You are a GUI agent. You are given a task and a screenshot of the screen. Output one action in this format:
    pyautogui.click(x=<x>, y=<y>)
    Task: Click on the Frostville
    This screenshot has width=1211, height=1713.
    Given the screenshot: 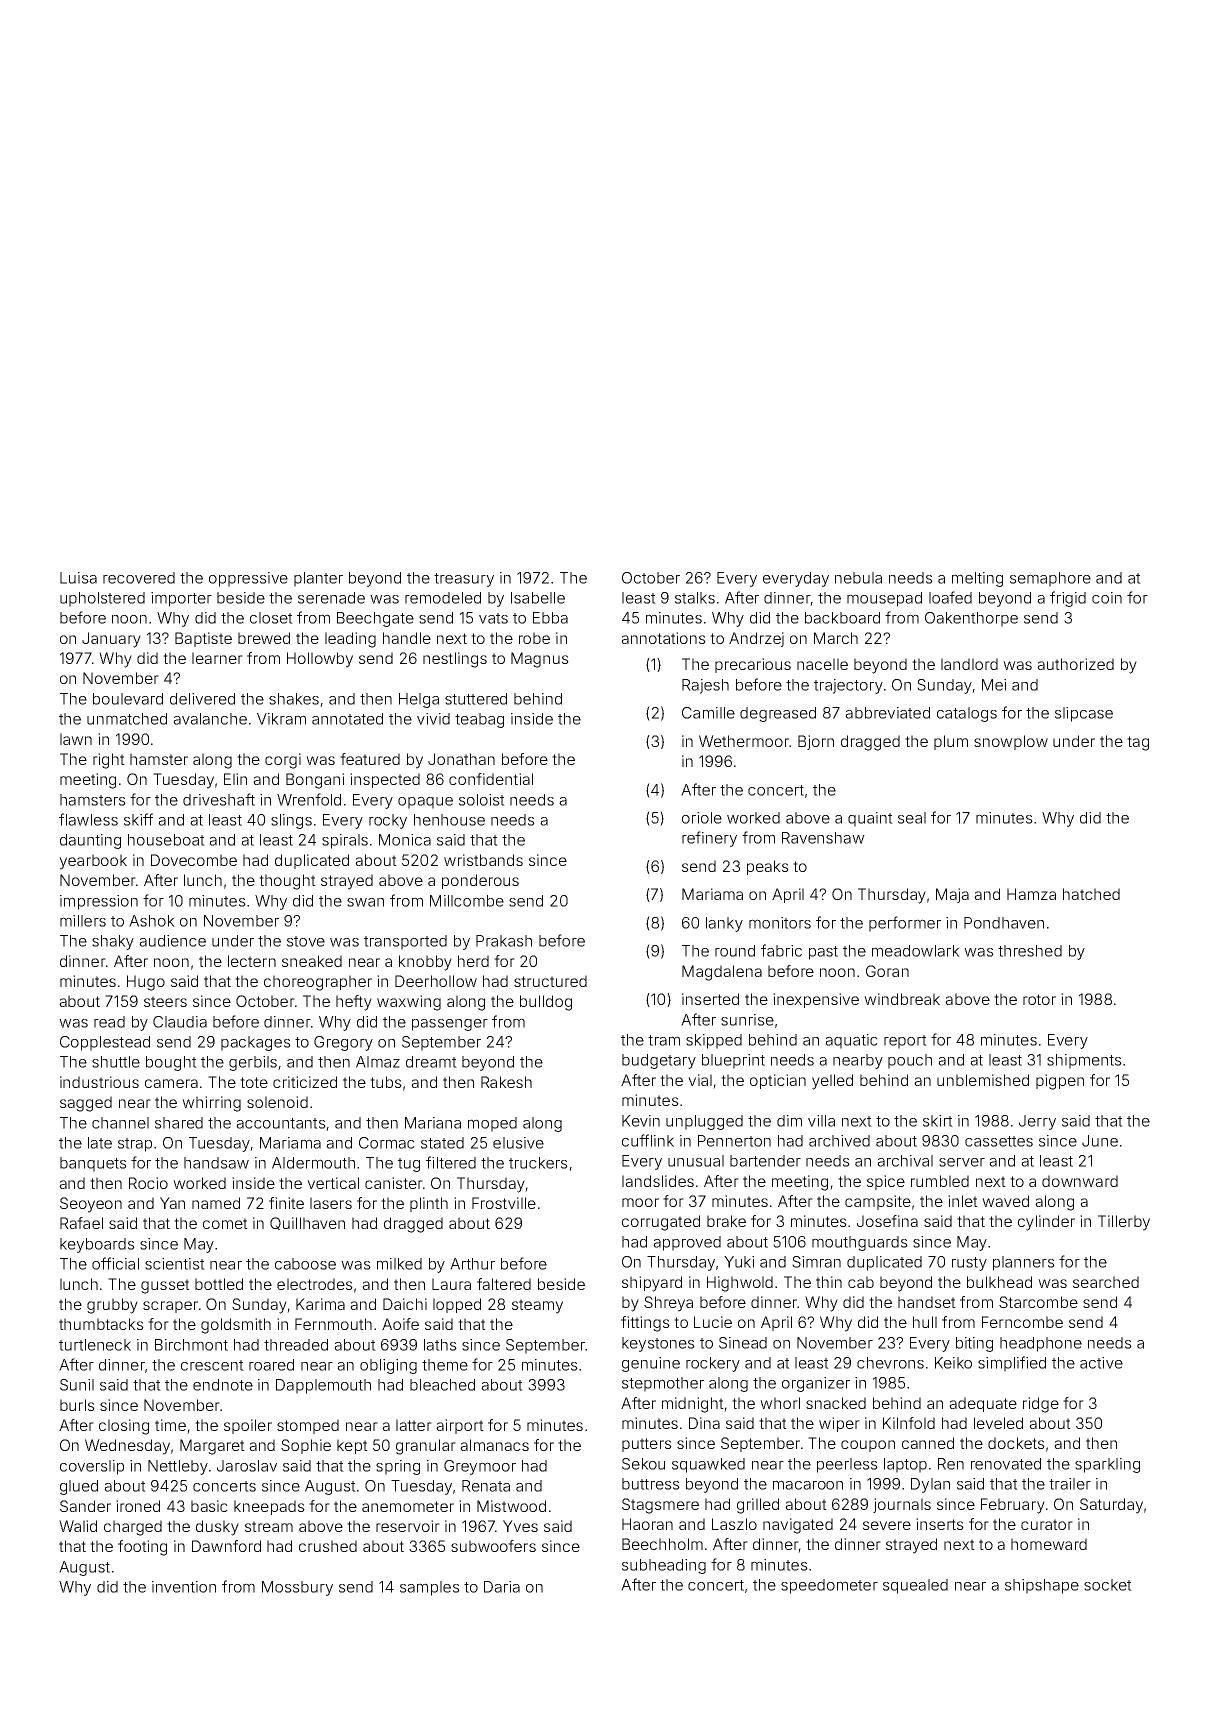 What is the action you would take?
    pyautogui.click(x=504, y=1203)
